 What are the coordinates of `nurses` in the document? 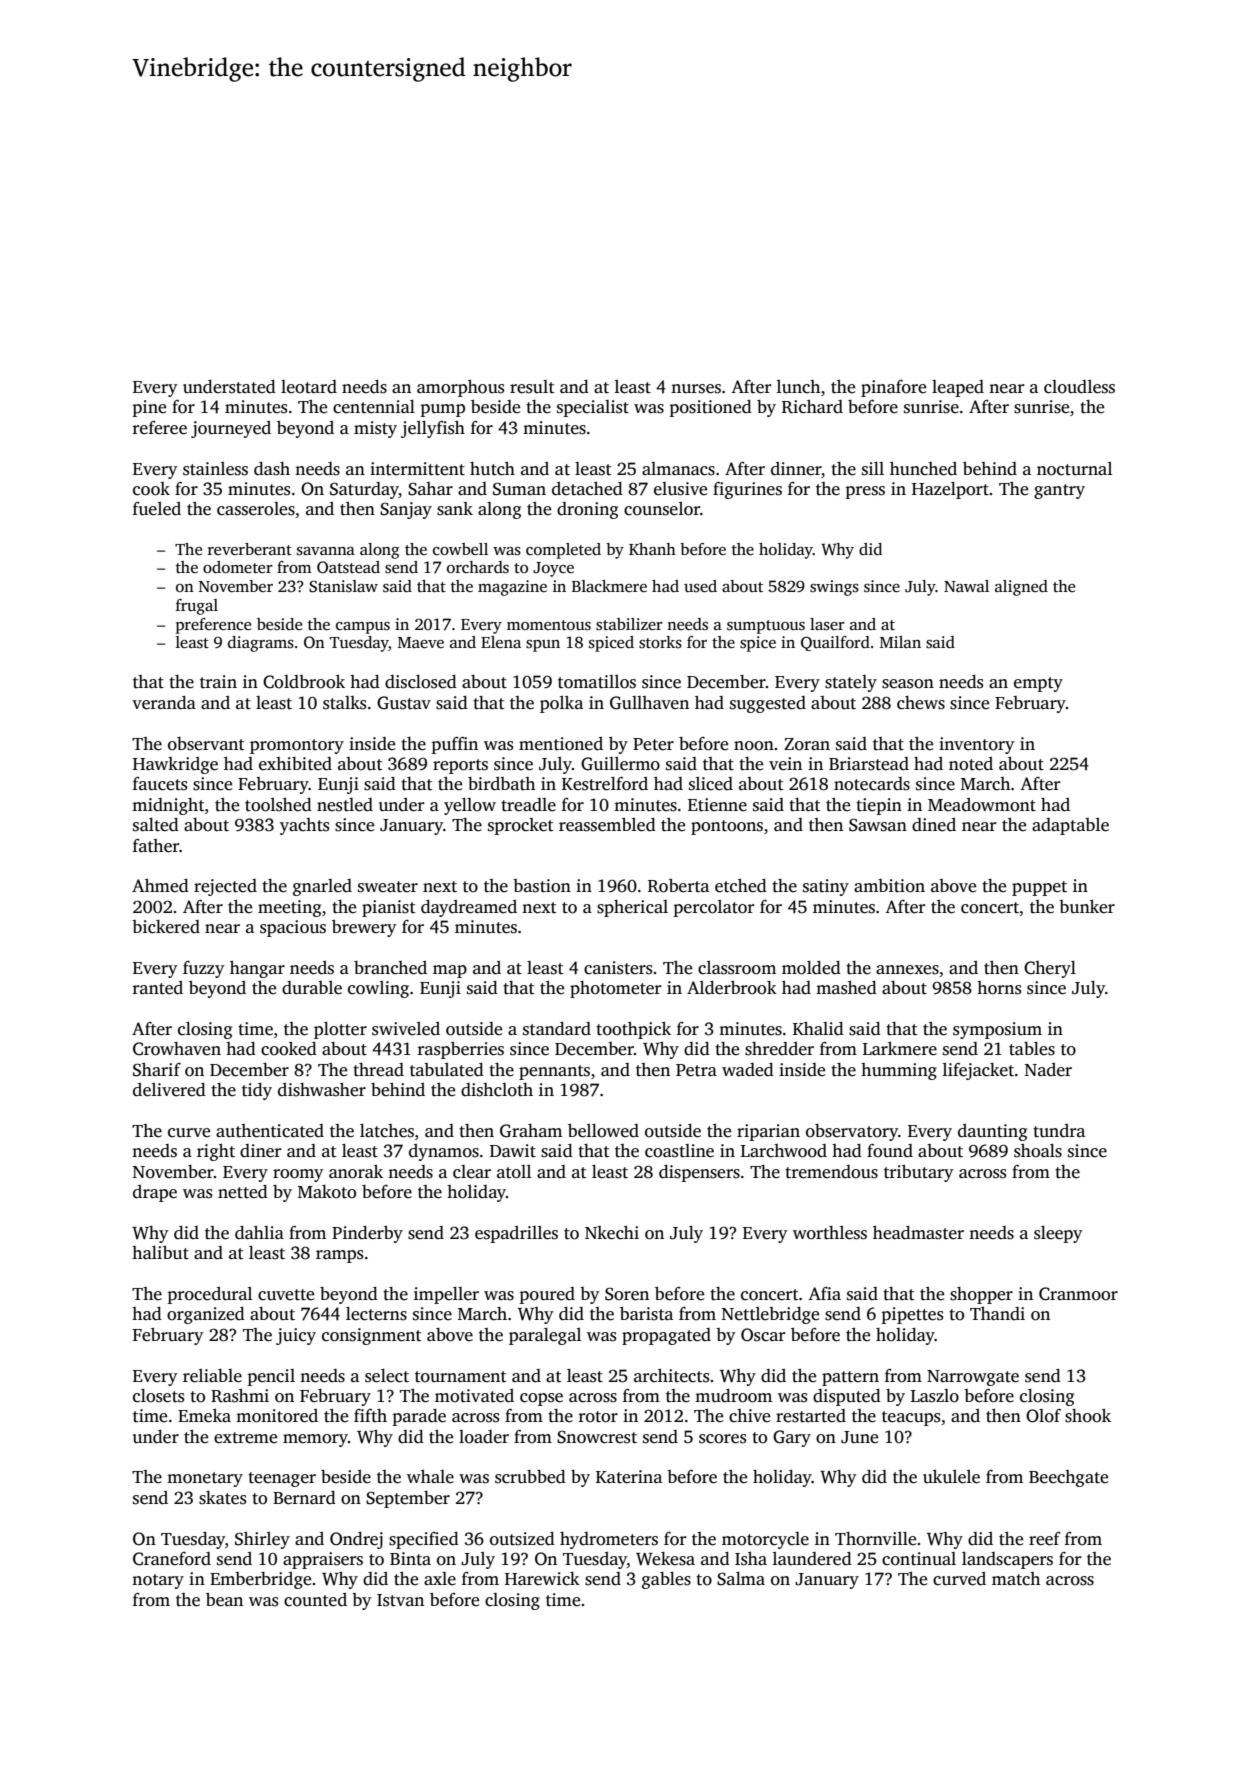 It's located at (696, 389).
